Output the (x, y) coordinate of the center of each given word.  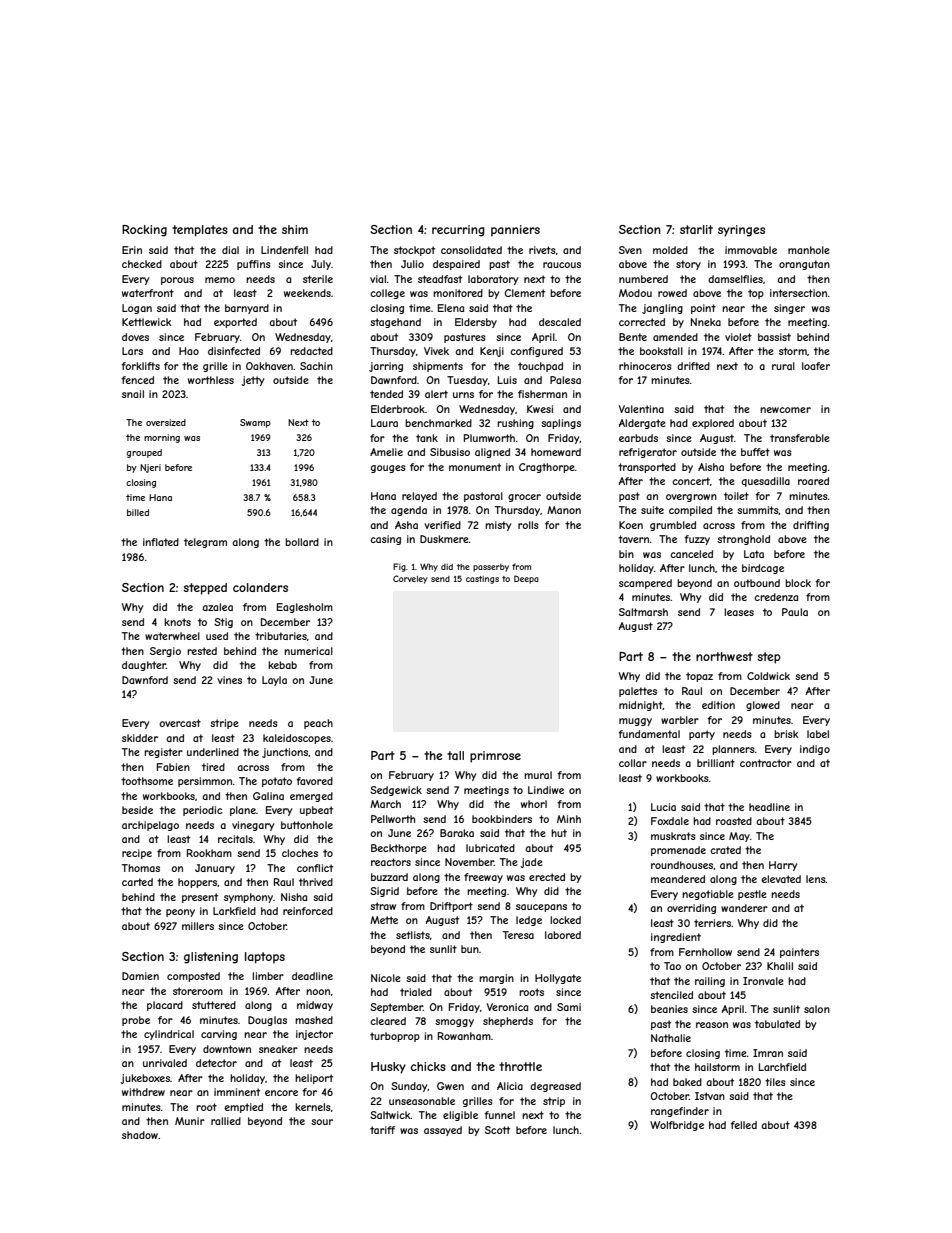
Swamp (255, 423)
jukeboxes (145, 1079)
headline (769, 807)
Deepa (526, 579)
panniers (515, 231)
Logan (137, 309)
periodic (203, 811)
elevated (781, 879)
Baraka (457, 833)
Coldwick (768, 676)
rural (783, 366)
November (469, 862)
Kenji (492, 352)
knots (177, 622)
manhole (809, 250)
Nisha (294, 897)
